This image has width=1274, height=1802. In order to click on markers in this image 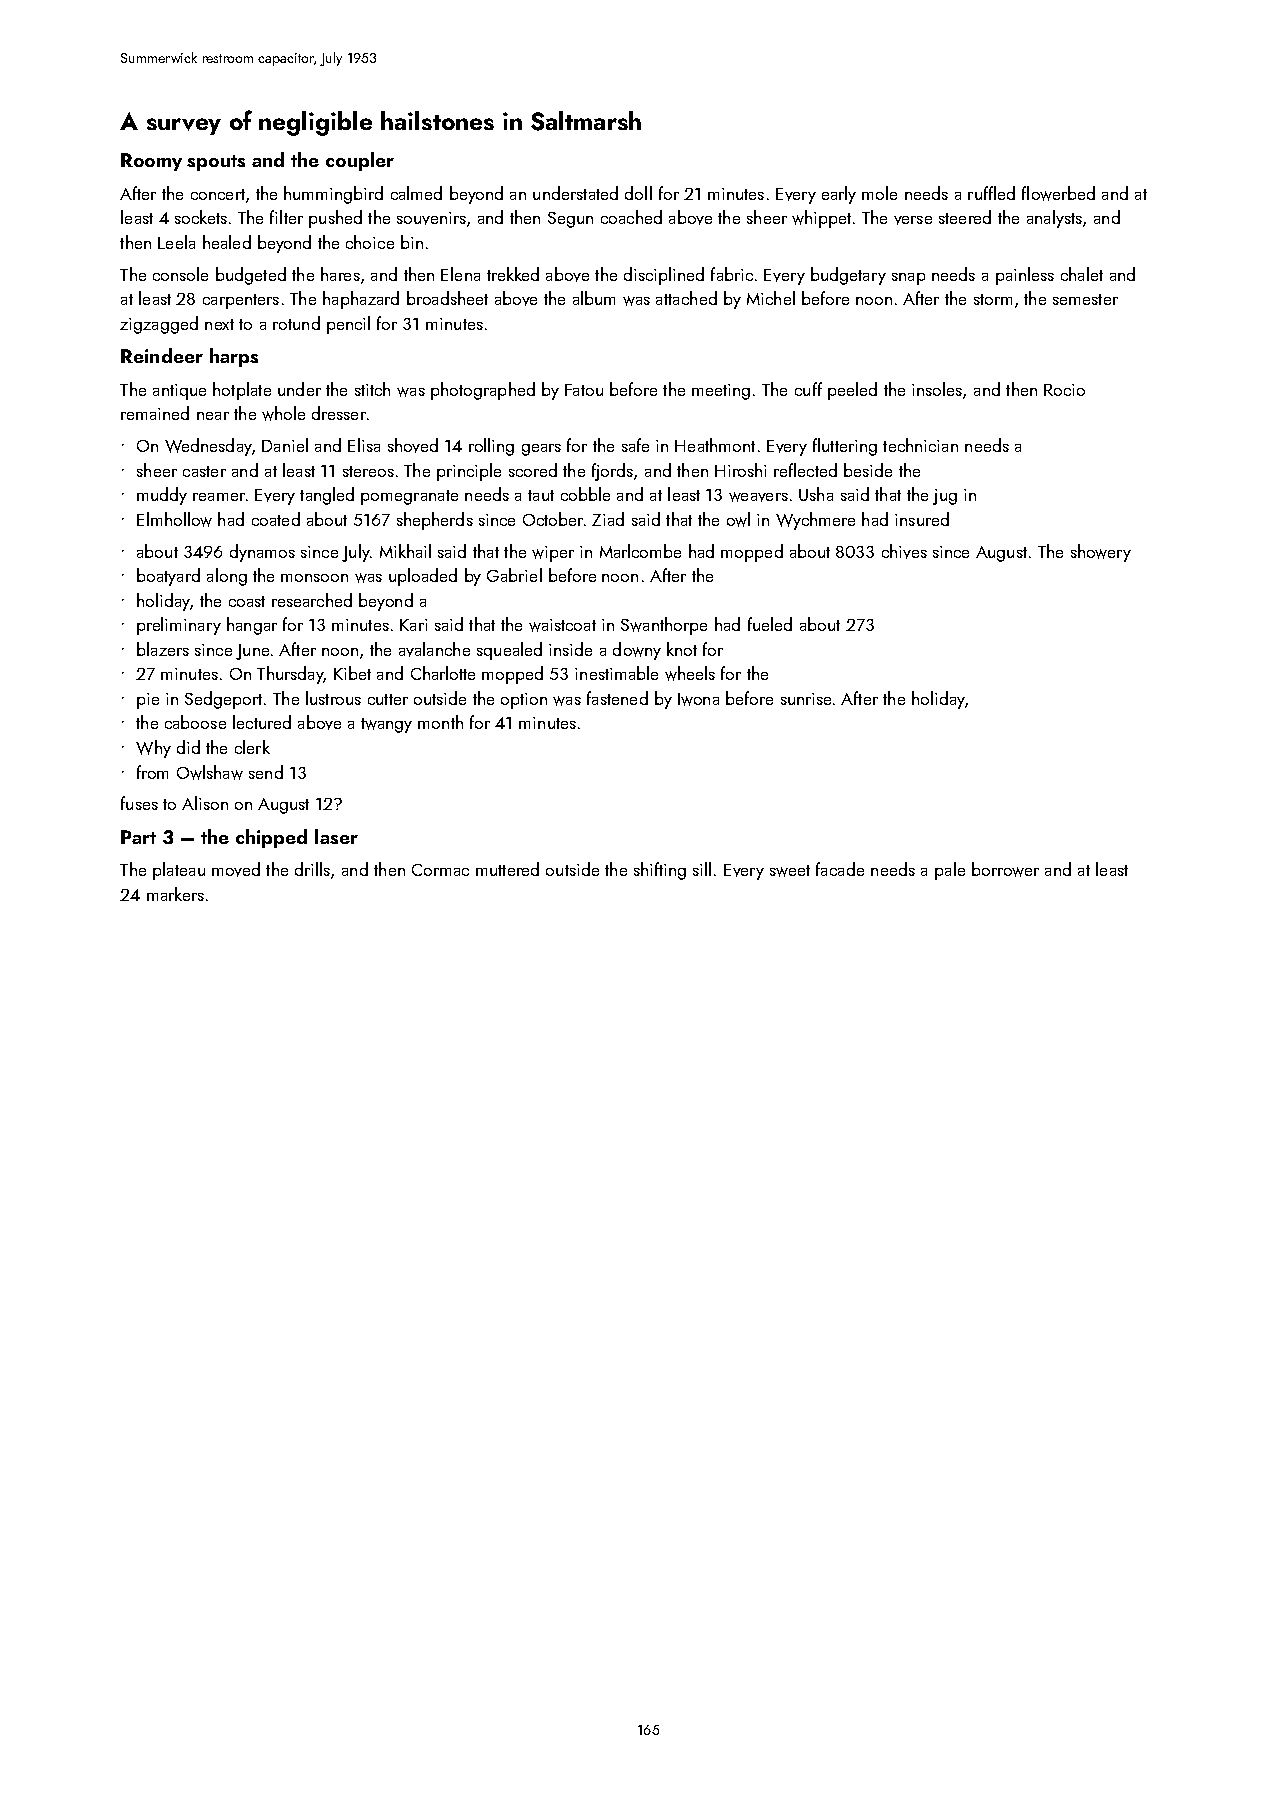, I will do `click(175, 894)`.
